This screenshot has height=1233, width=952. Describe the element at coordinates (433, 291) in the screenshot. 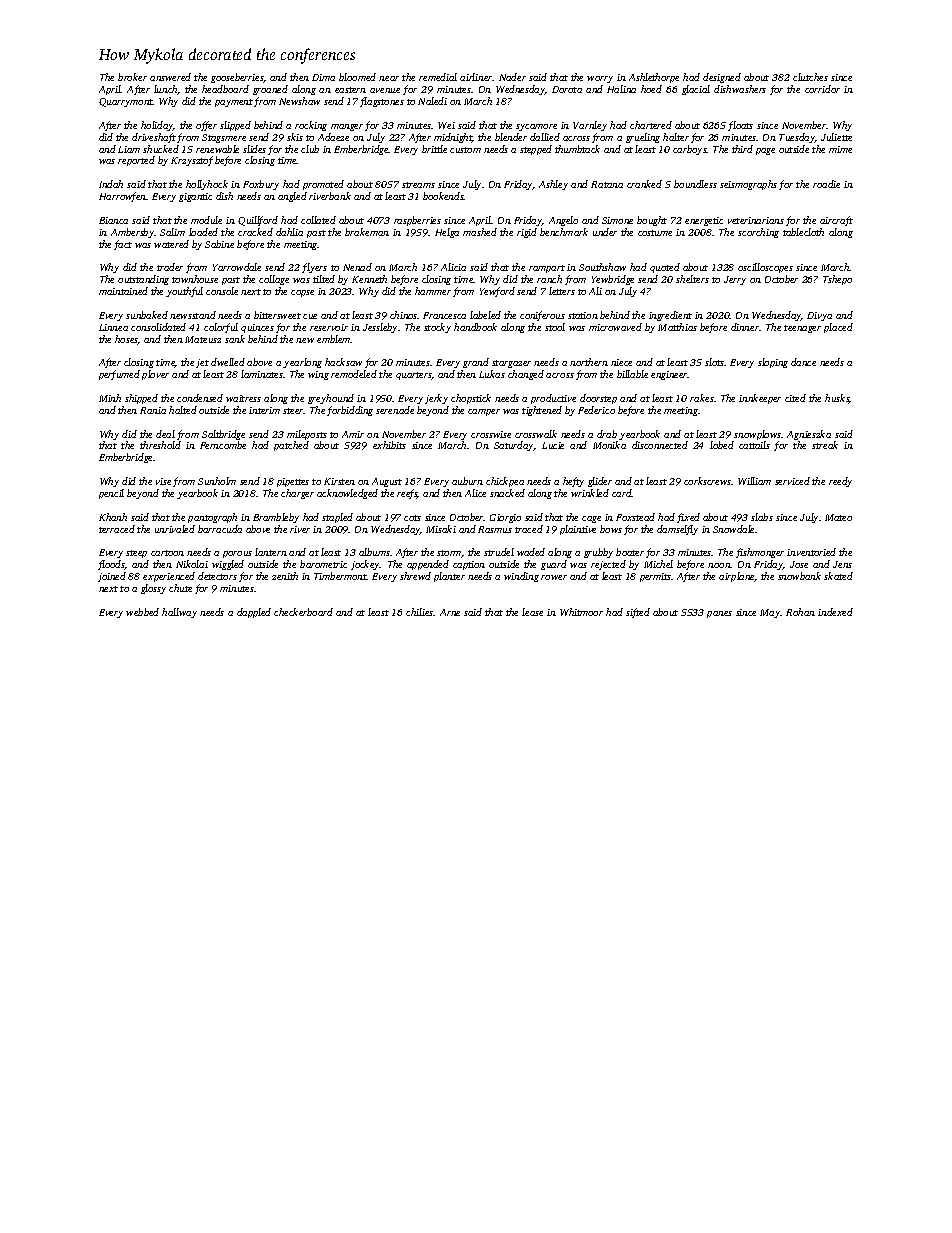

I see `hammer` at that location.
